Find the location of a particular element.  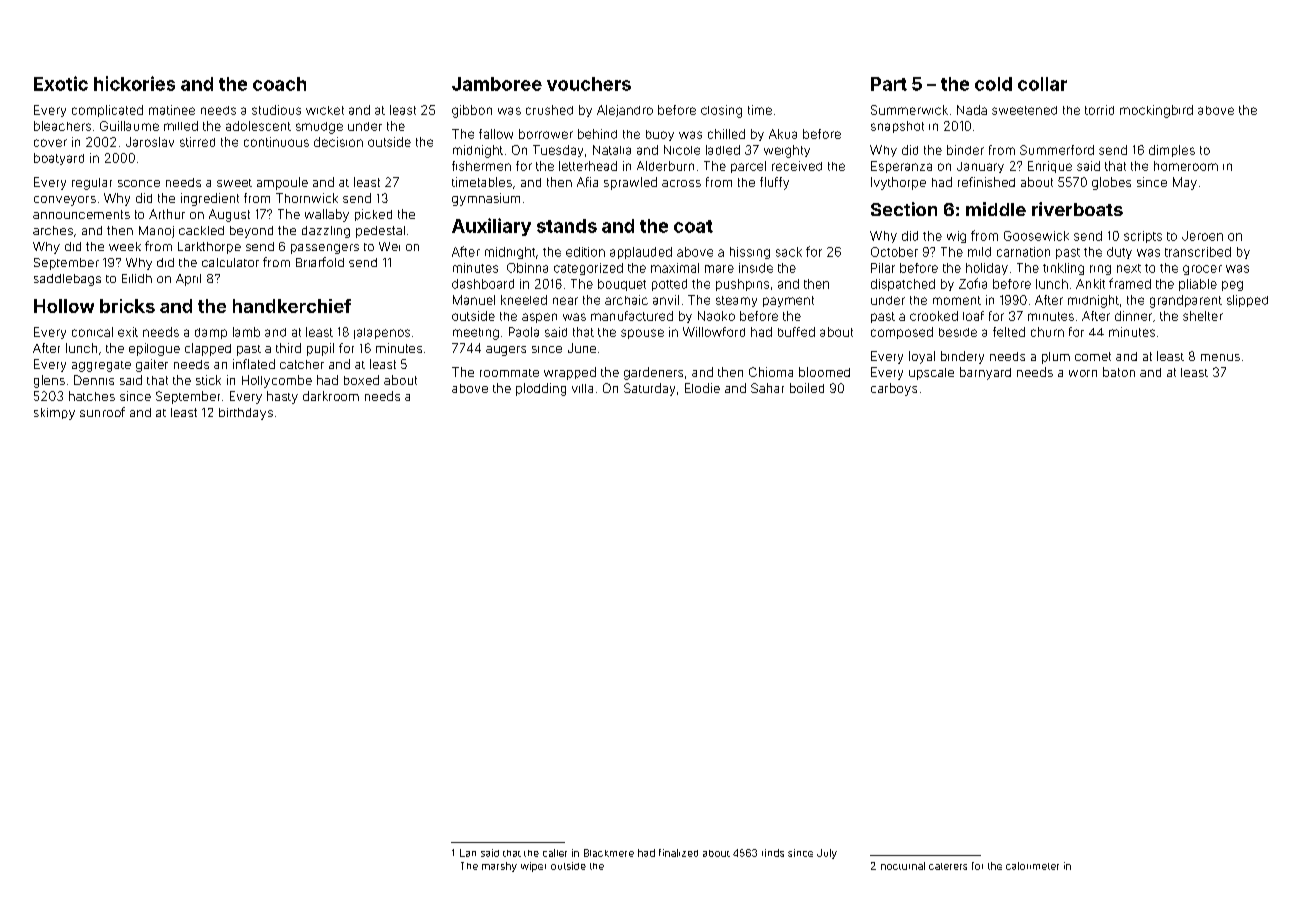

Goosewick is located at coordinates (1036, 236).
